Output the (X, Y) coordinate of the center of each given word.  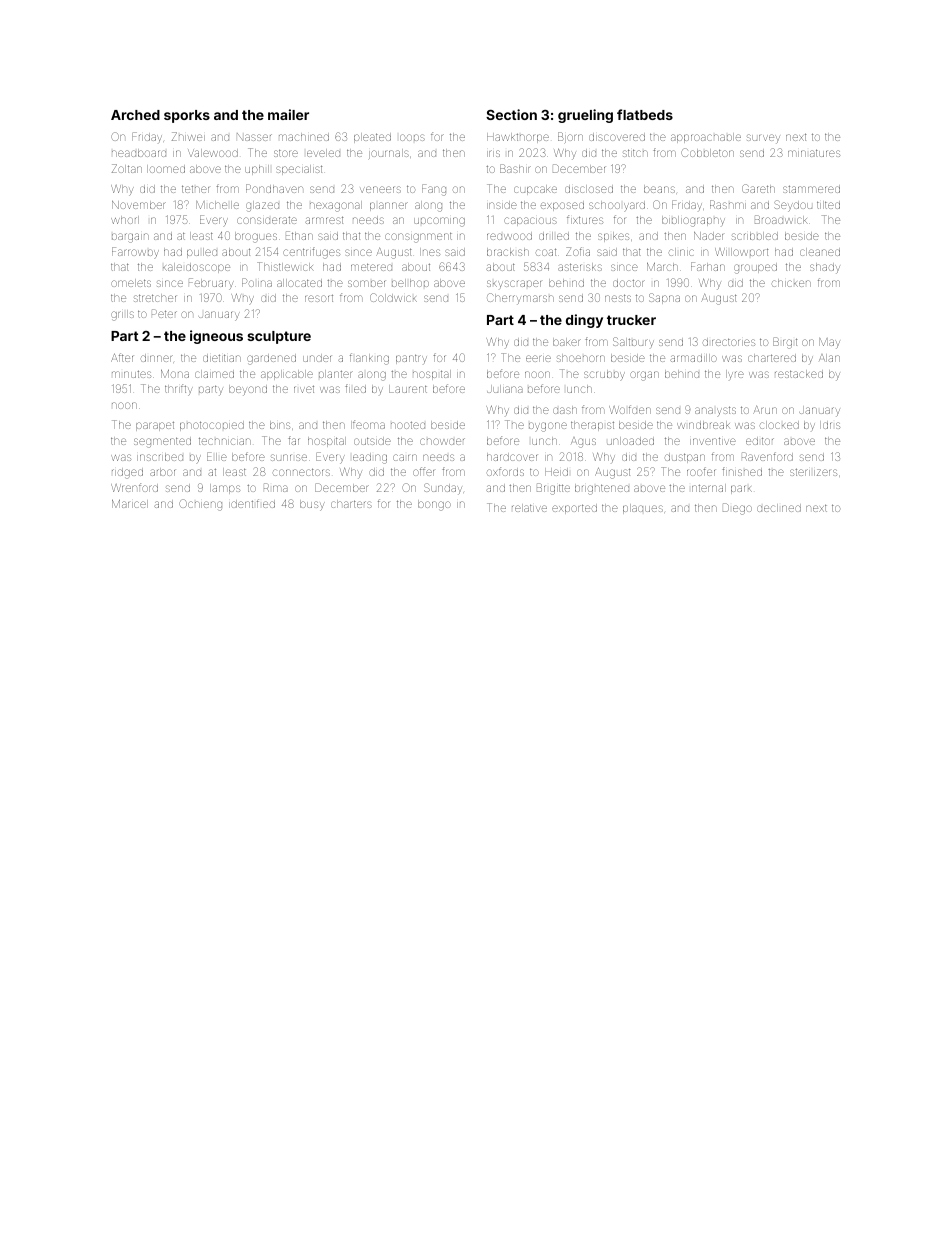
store (286, 153)
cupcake (535, 190)
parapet (155, 426)
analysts (715, 411)
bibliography (693, 221)
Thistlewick (285, 266)
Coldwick (393, 297)
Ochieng (200, 505)
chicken (791, 283)
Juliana (505, 389)
